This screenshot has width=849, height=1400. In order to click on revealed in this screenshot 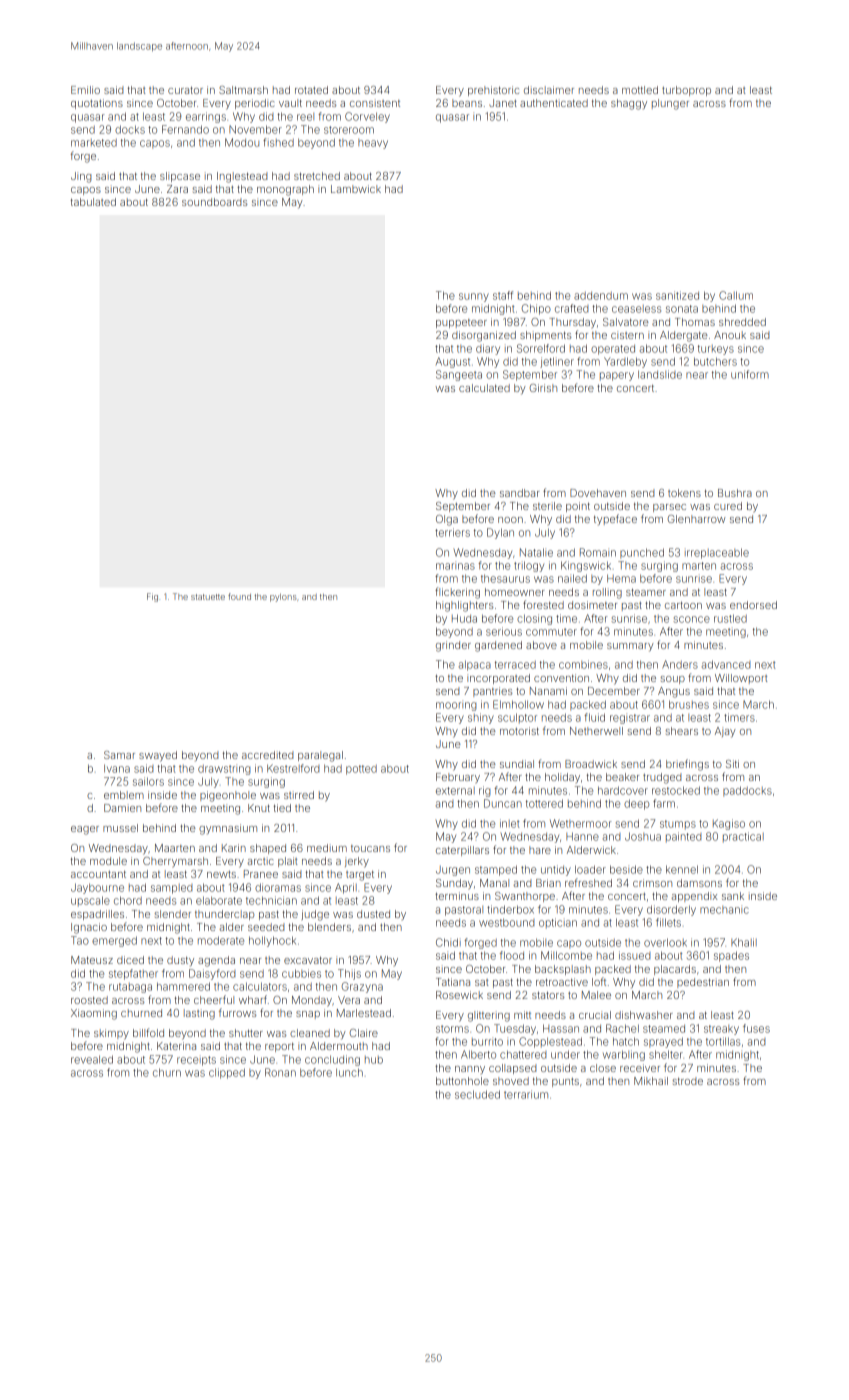, I will do `click(92, 1059)`.
